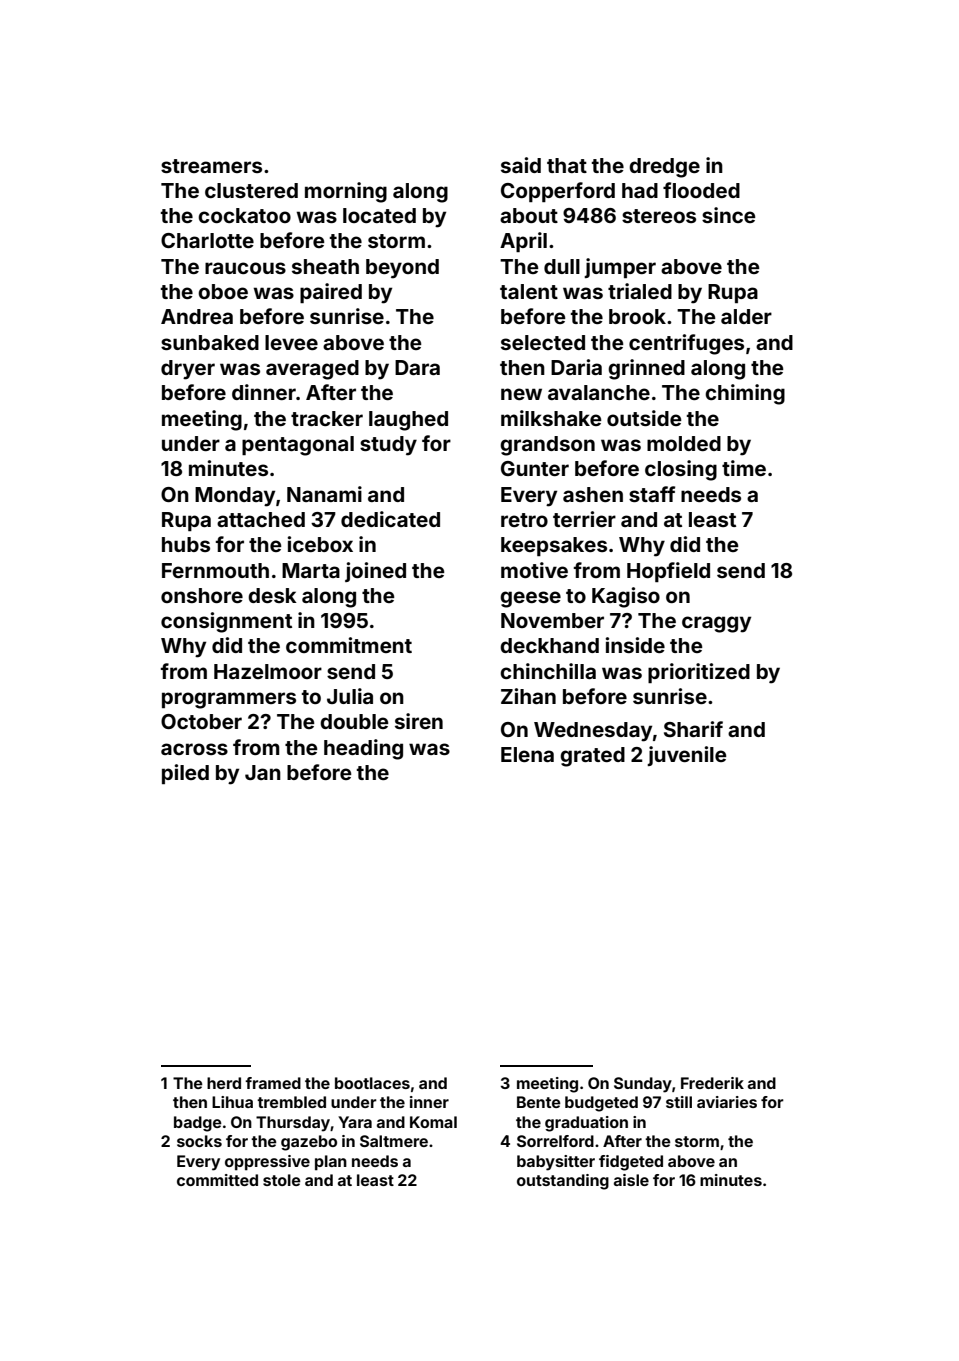  What do you see at coordinates (701, 190) in the screenshot?
I see `flooded` at bounding box center [701, 190].
